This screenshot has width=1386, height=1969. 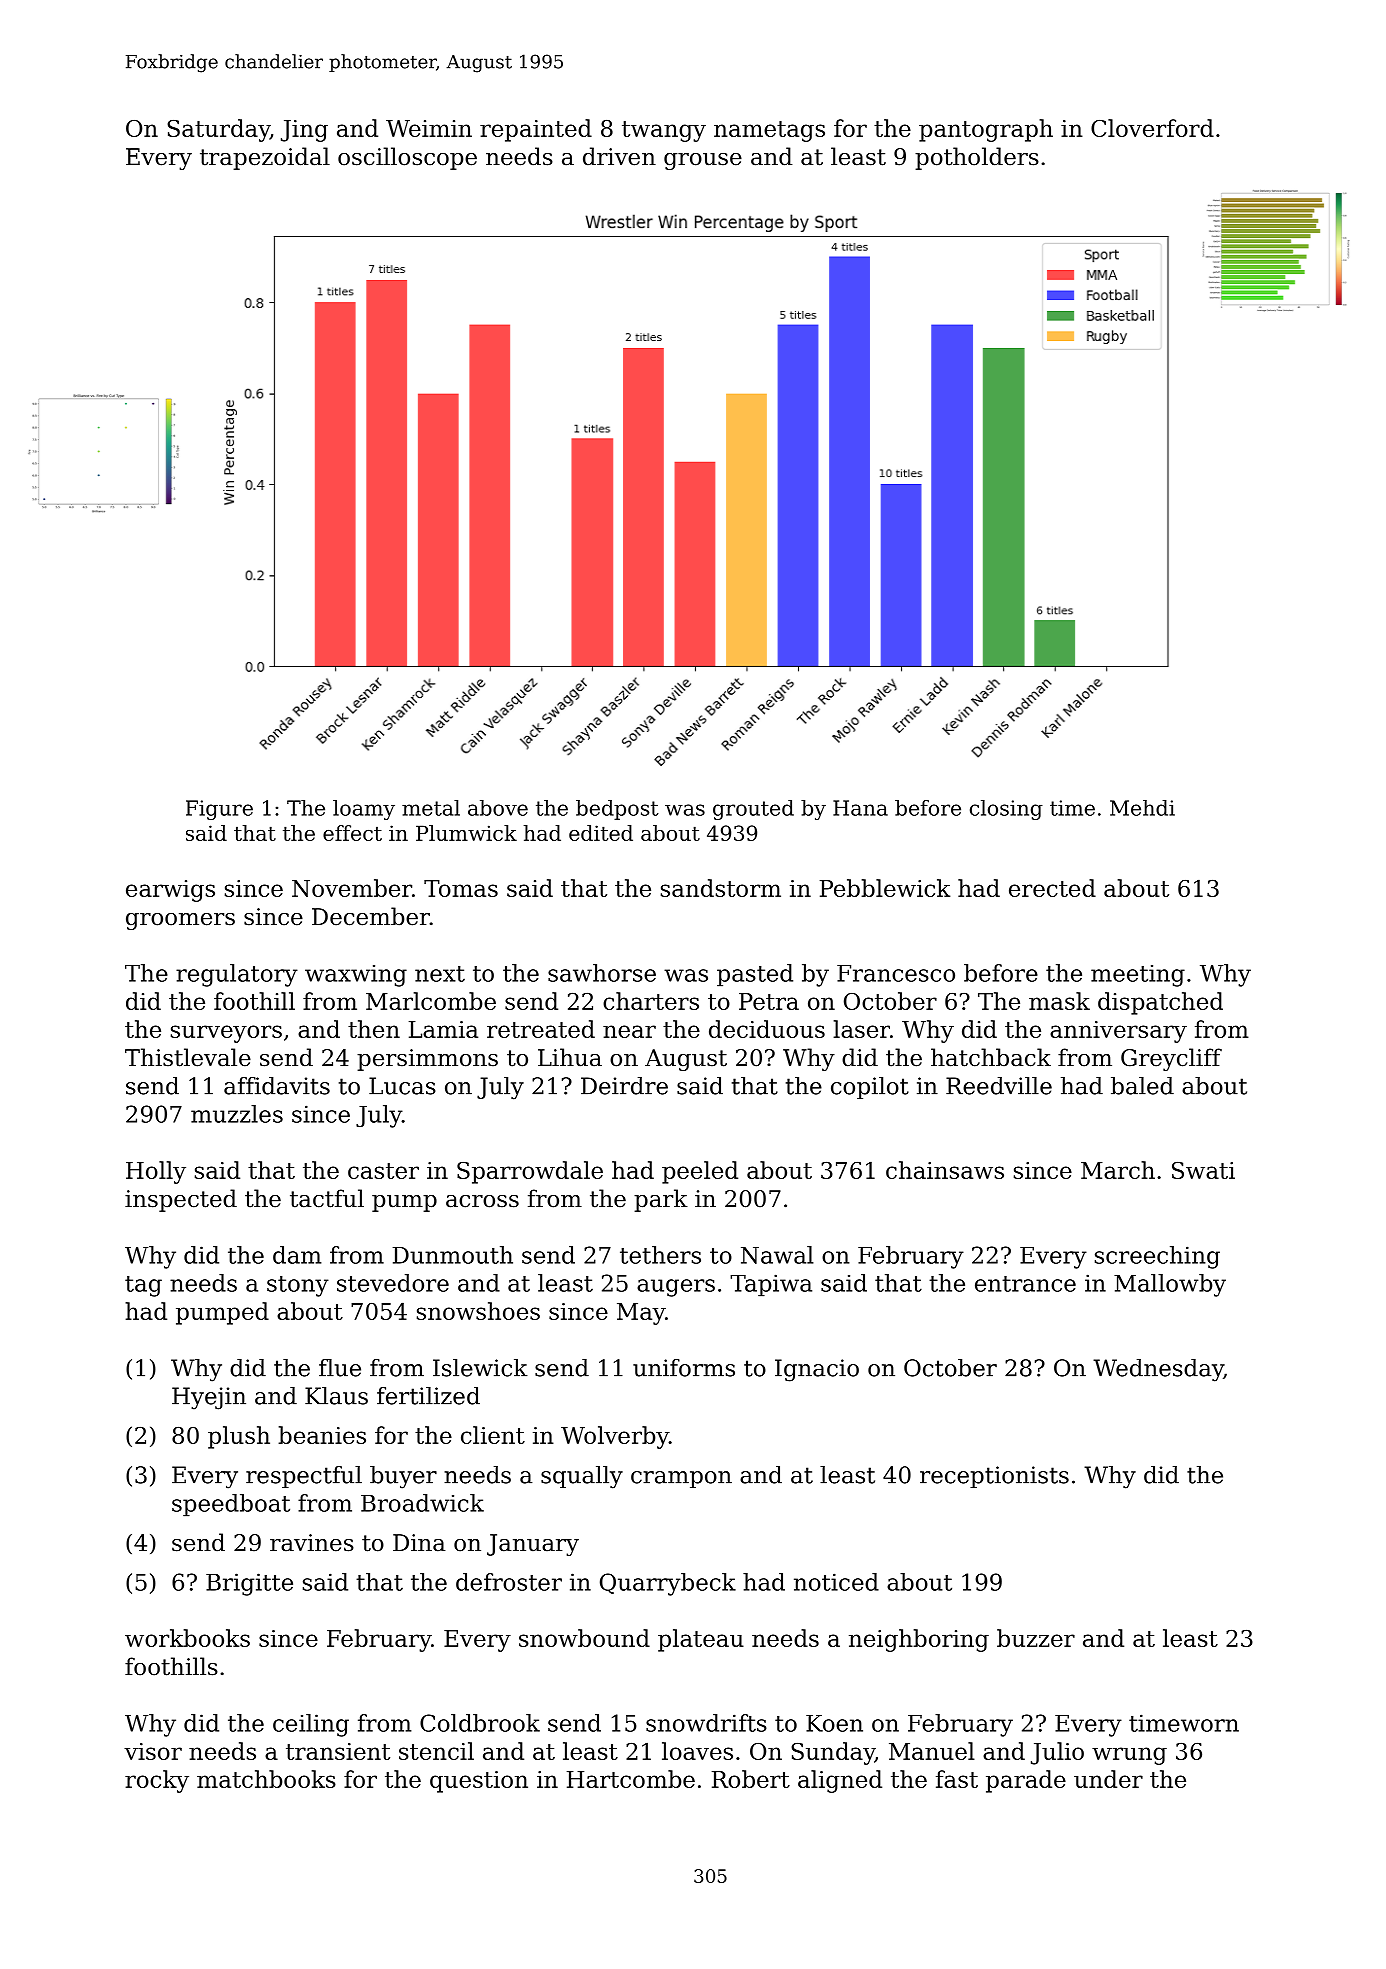 What do you see at coordinates (364, 810) in the screenshot?
I see `loamy` at bounding box center [364, 810].
